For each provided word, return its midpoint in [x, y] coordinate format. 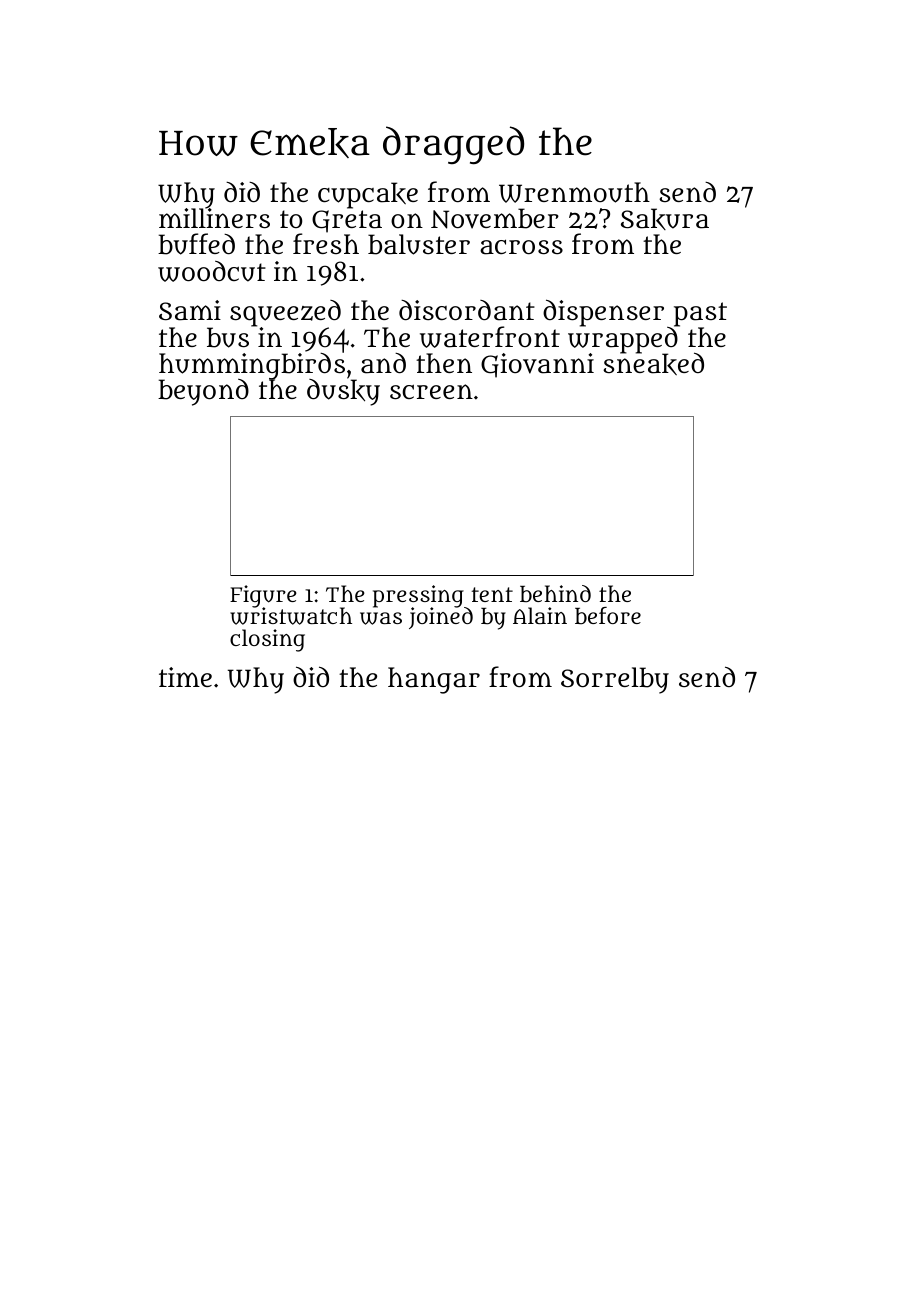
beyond [203, 392]
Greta [347, 221]
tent [492, 594]
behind [555, 593]
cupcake [368, 195]
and [383, 363]
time [185, 677]
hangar [434, 680]
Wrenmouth [574, 192]
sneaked [653, 364]
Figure [263, 596]
